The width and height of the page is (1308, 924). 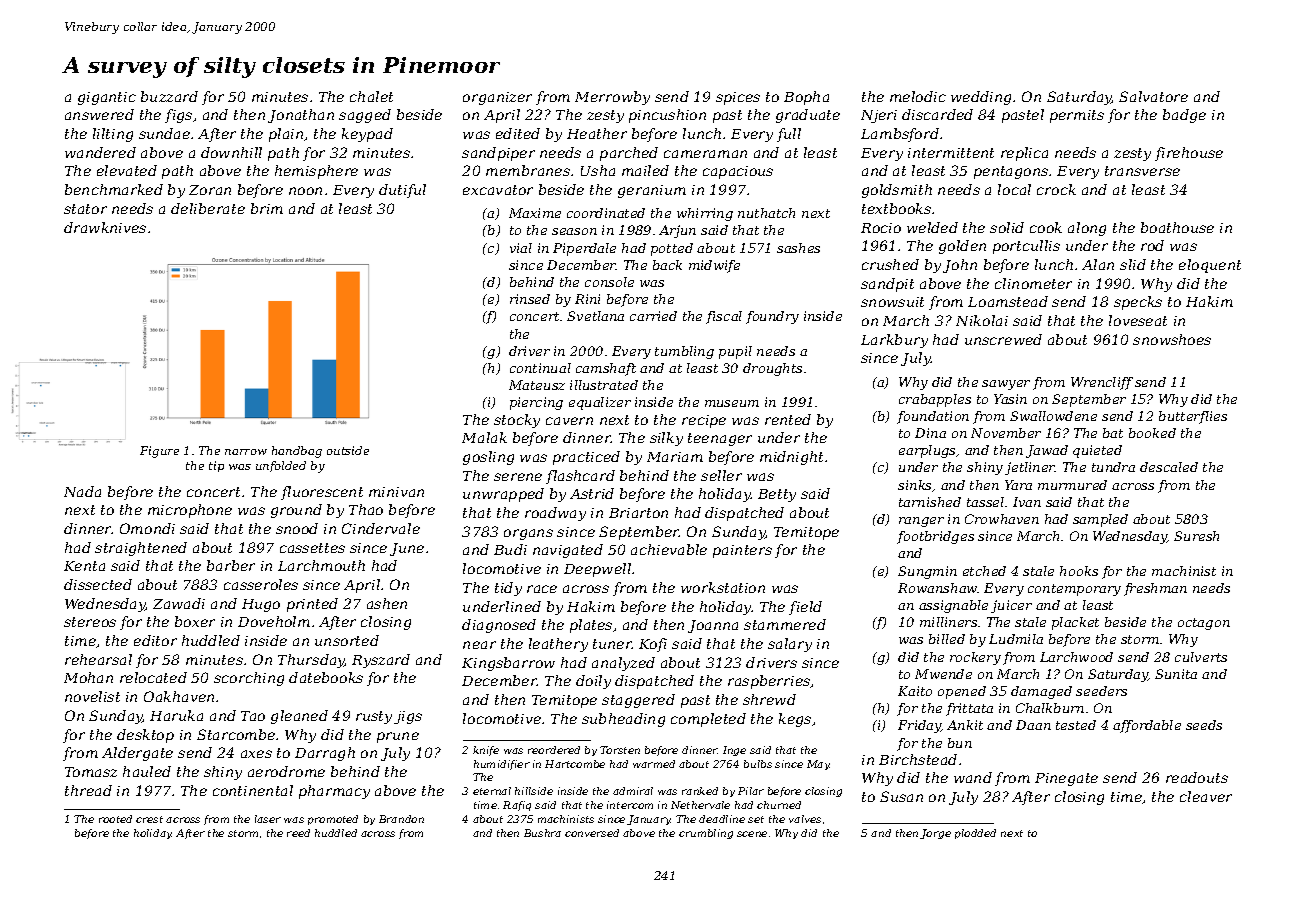 What do you see at coordinates (190, 511) in the page?
I see `microphone` at bounding box center [190, 511].
